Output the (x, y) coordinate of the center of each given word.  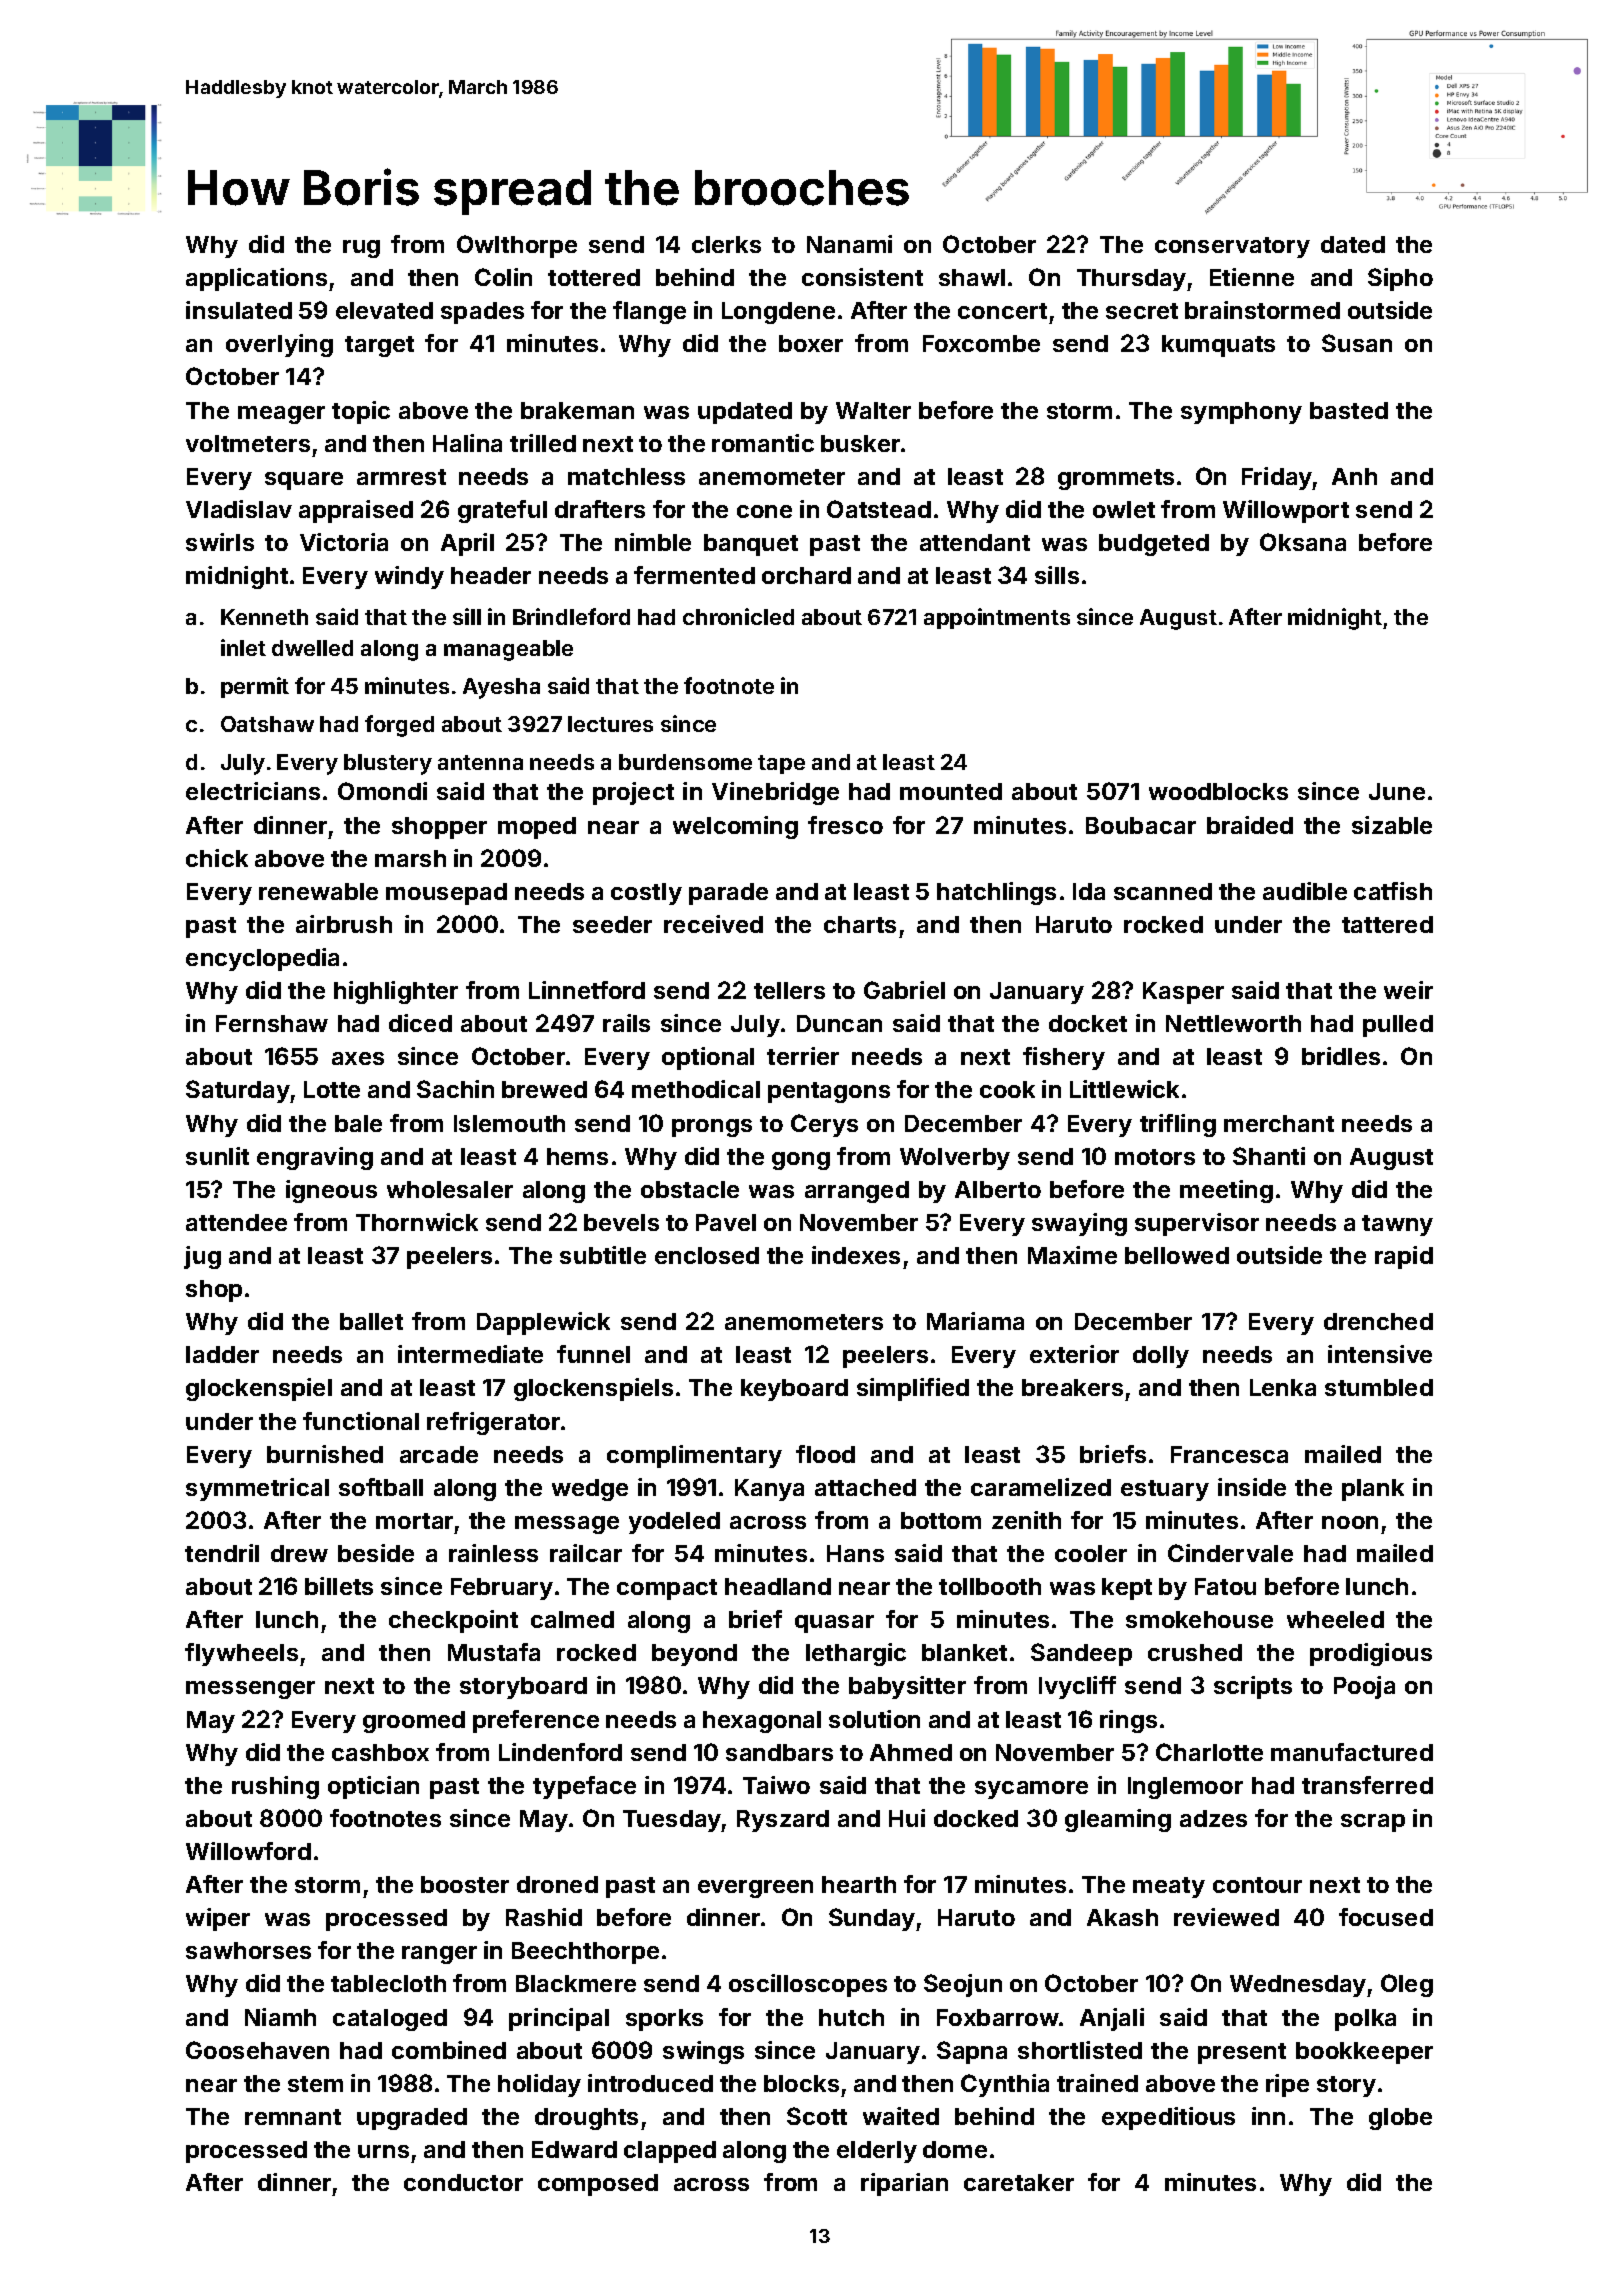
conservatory (1232, 247)
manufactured (1352, 1752)
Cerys (824, 1125)
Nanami (849, 244)
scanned (1163, 891)
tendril (222, 1553)
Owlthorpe (517, 246)
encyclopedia (262, 959)
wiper (218, 1919)
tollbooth (990, 1586)
